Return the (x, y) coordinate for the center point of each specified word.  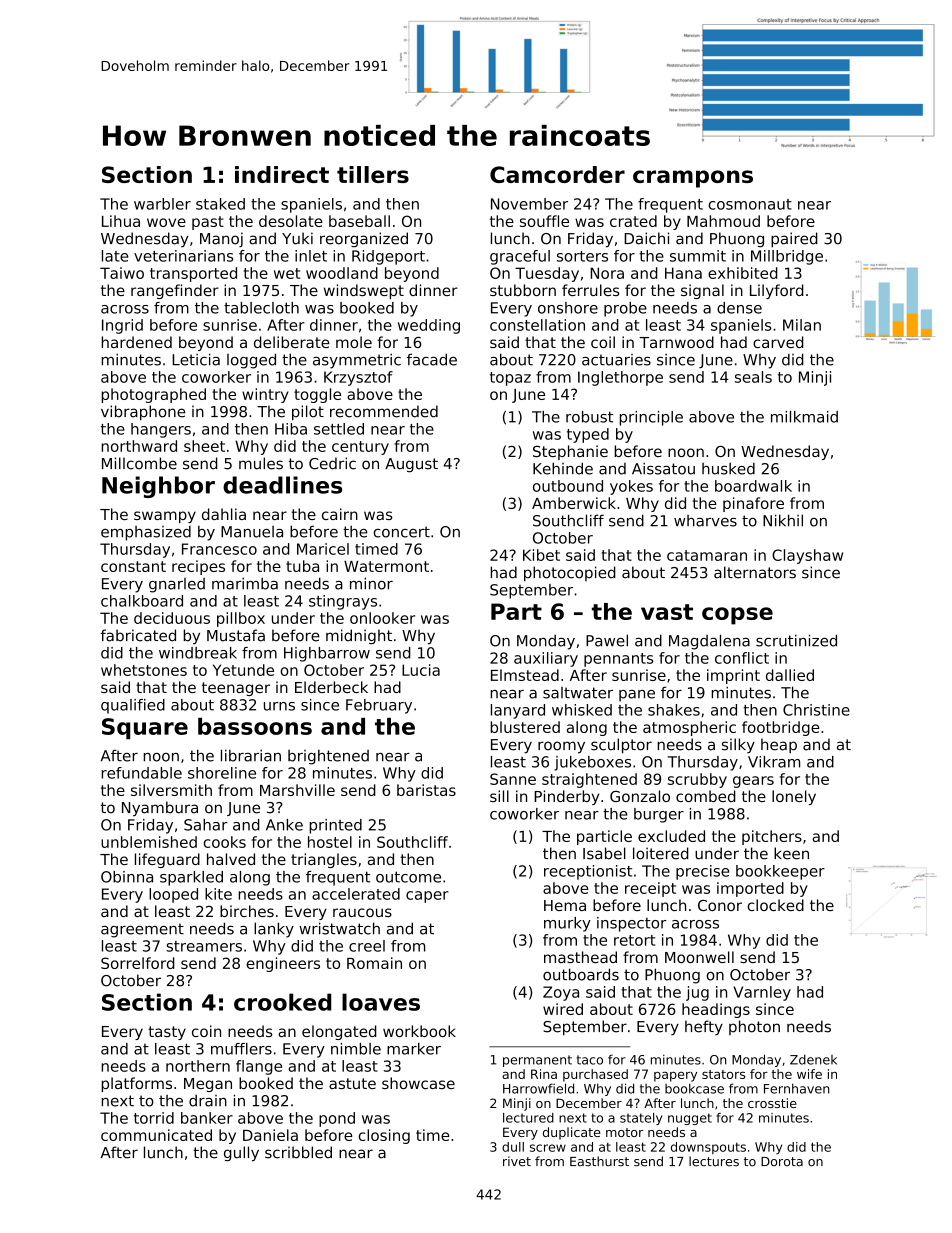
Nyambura (160, 809)
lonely (794, 797)
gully (241, 1154)
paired (794, 240)
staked (220, 204)
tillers (373, 174)
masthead (580, 957)
